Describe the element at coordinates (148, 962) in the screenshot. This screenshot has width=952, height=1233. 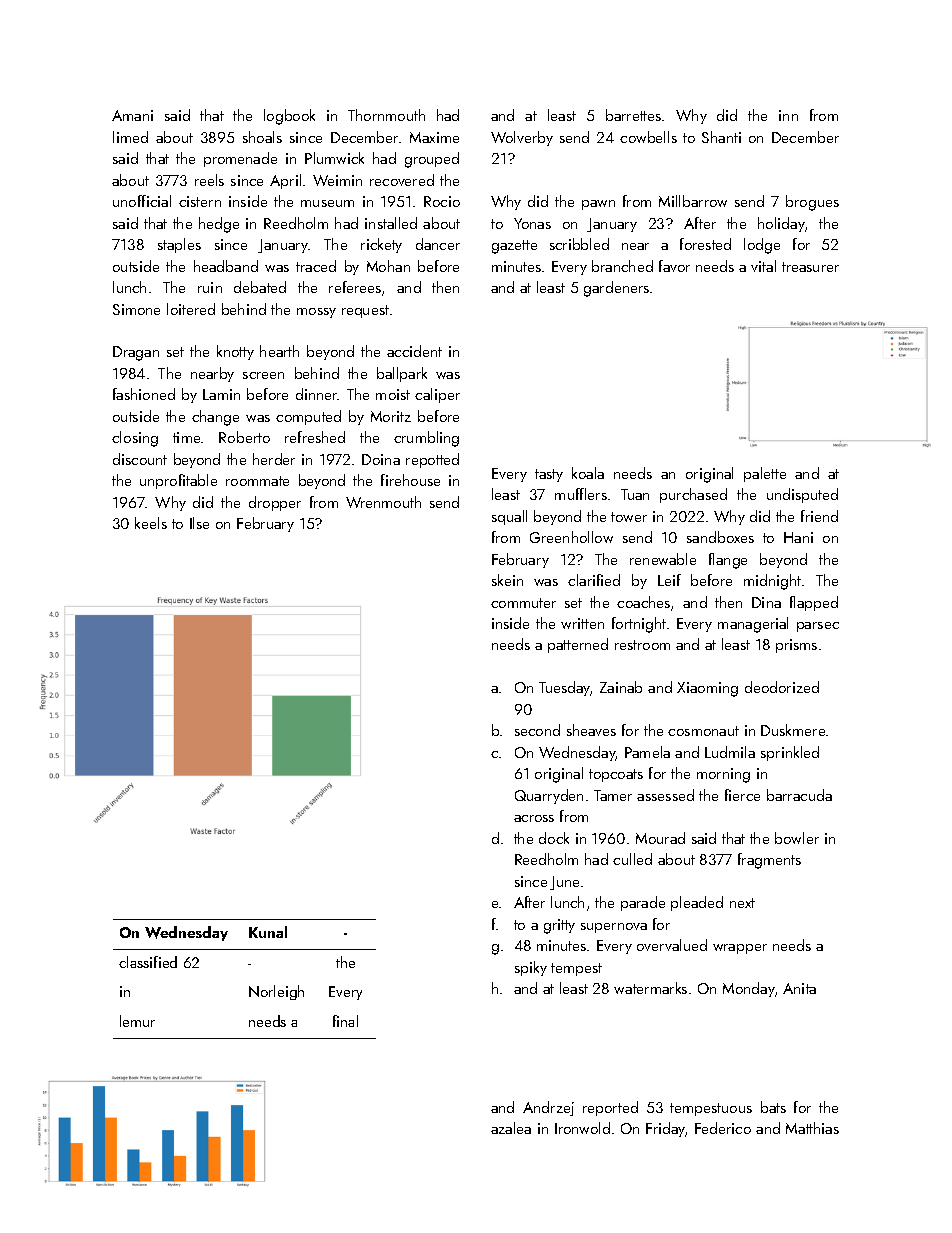
I see `classified` at that location.
